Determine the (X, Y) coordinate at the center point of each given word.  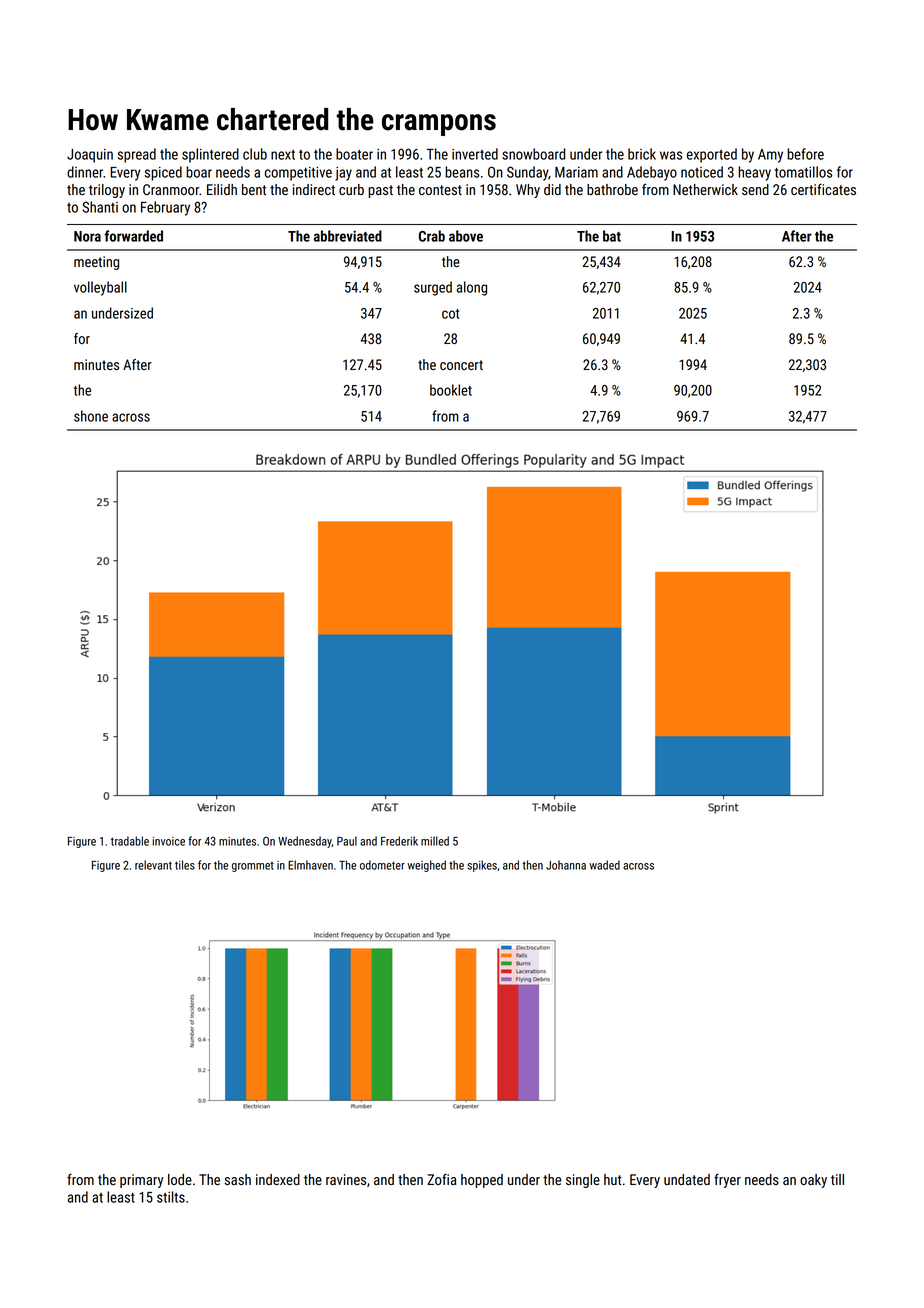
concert (461, 365)
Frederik (399, 841)
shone (91, 416)
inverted (475, 154)
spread (137, 155)
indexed (278, 1179)
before (805, 154)
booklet (451, 390)
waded (604, 865)
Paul (347, 841)
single (583, 1181)
